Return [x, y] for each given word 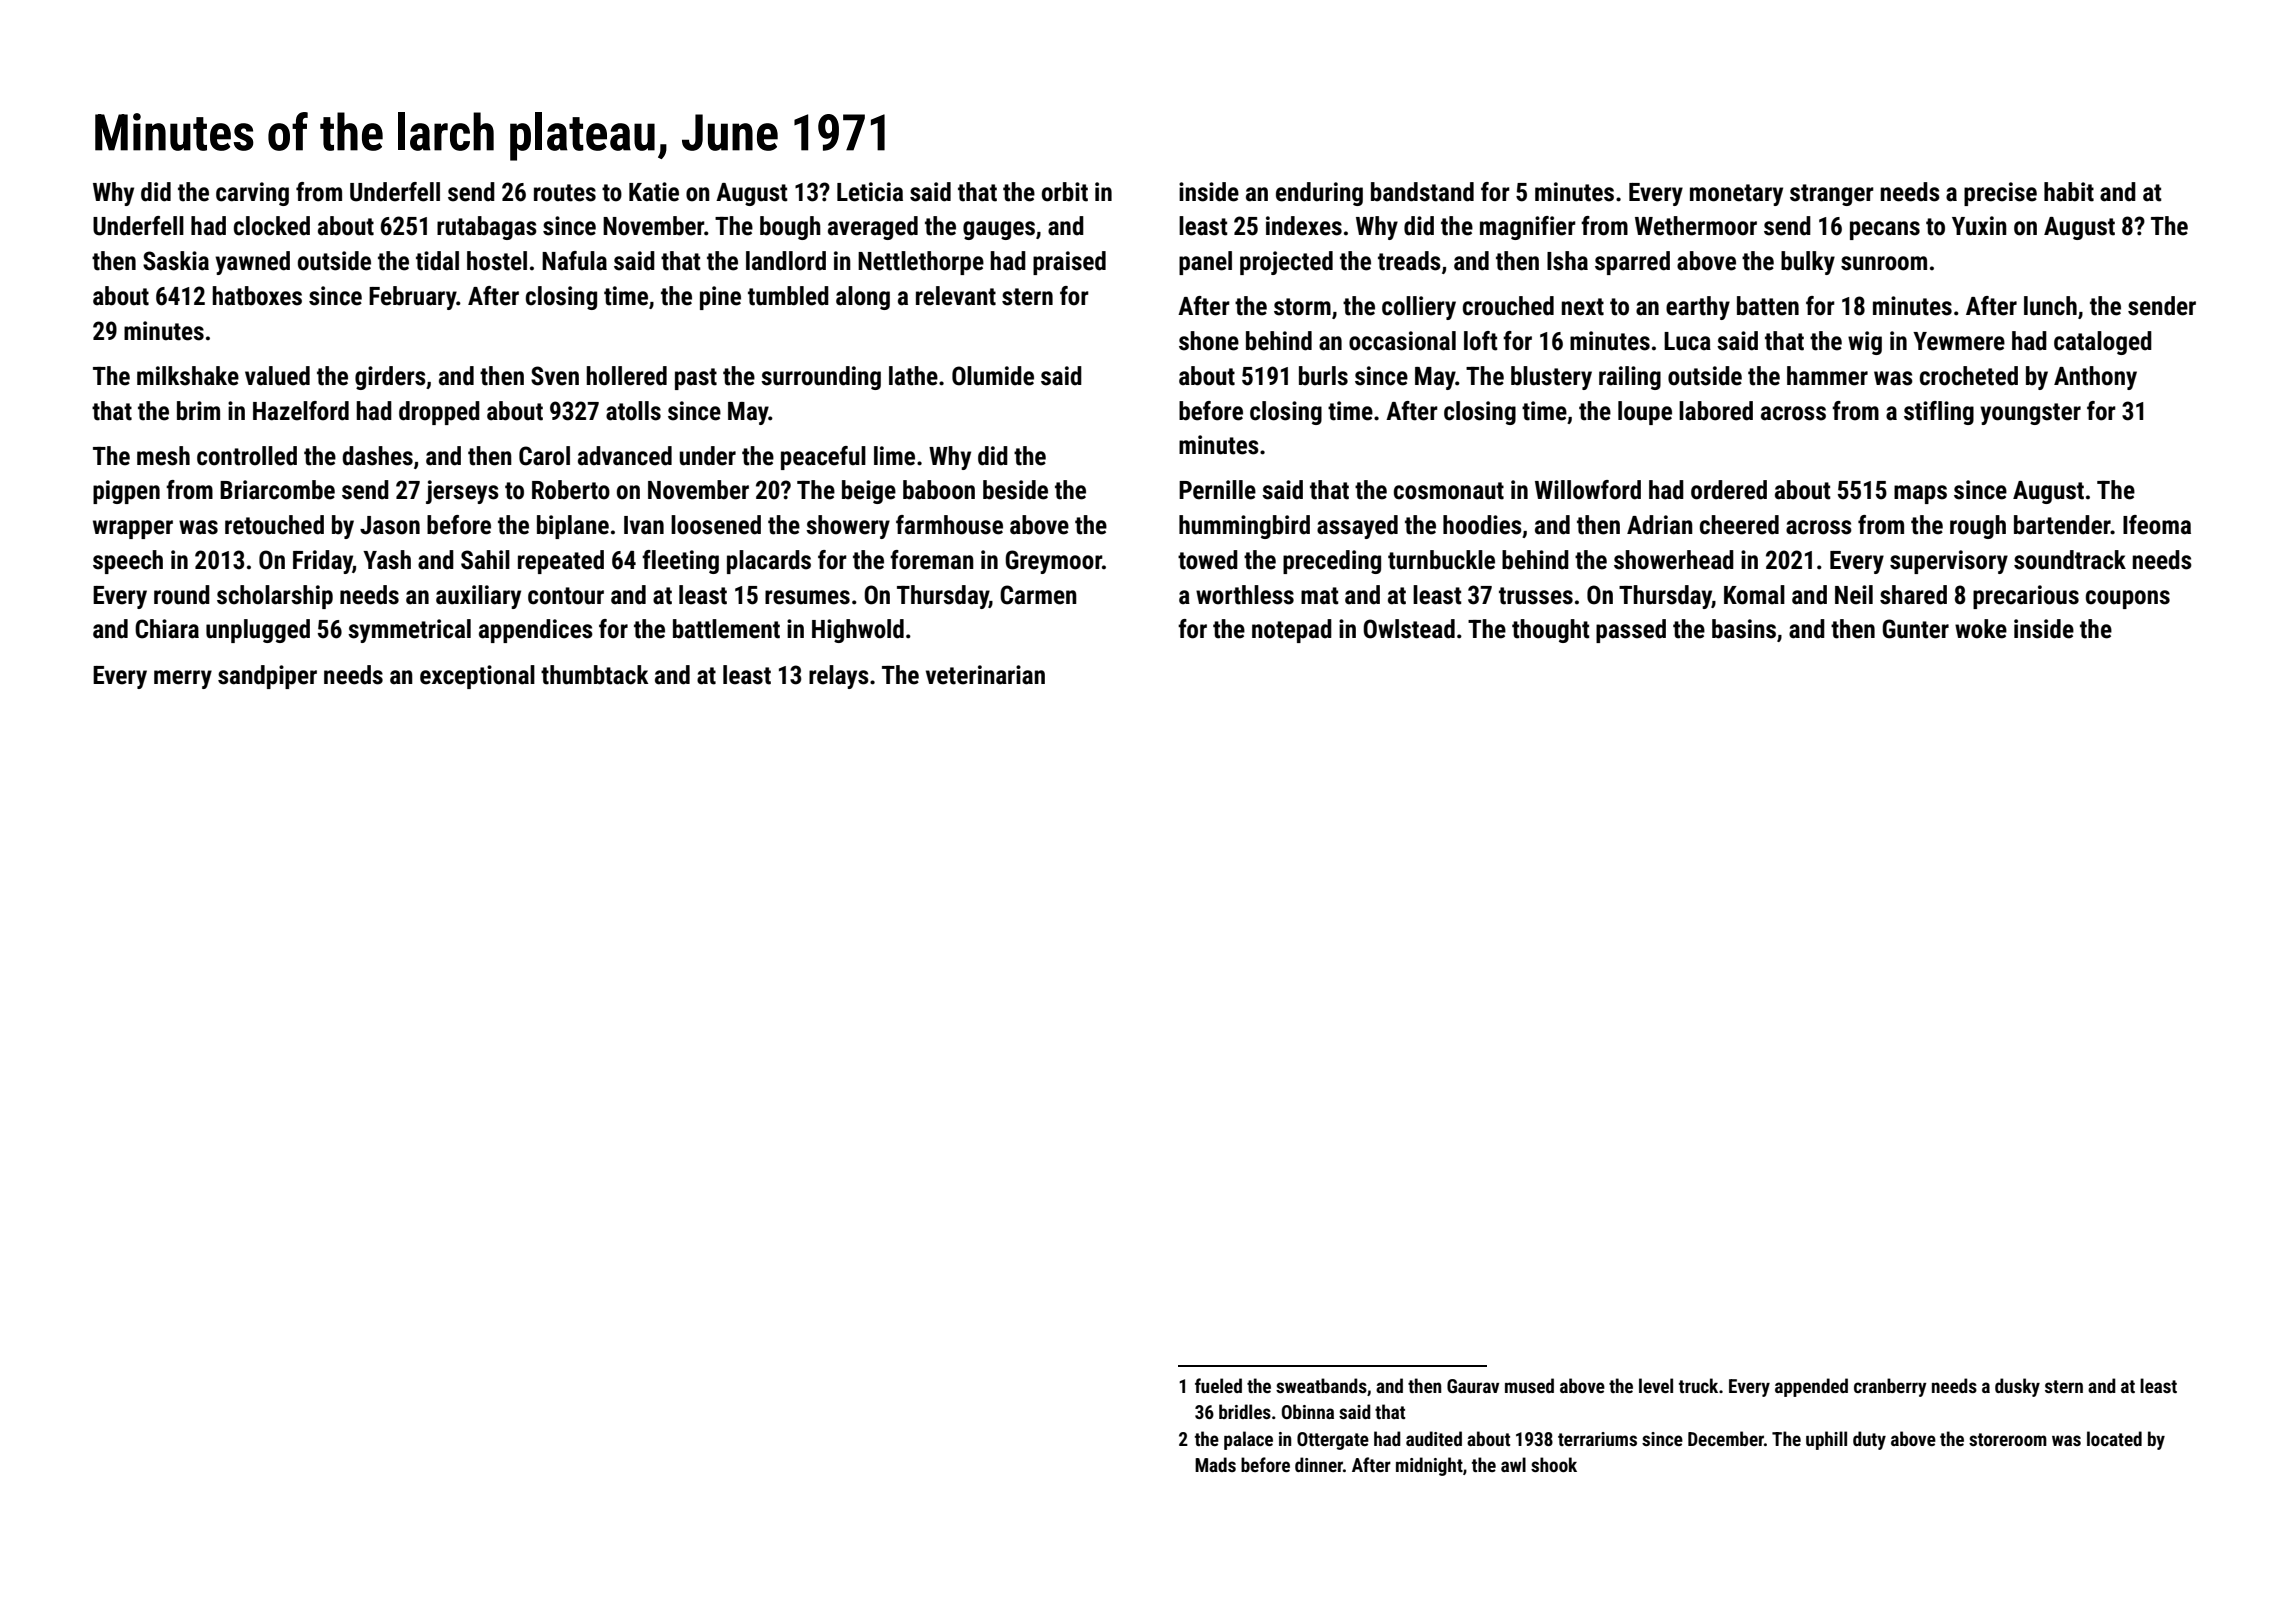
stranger [1832, 195]
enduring [1319, 194]
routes [565, 193]
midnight [1429, 1466]
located [2114, 1438]
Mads [1215, 1464]
